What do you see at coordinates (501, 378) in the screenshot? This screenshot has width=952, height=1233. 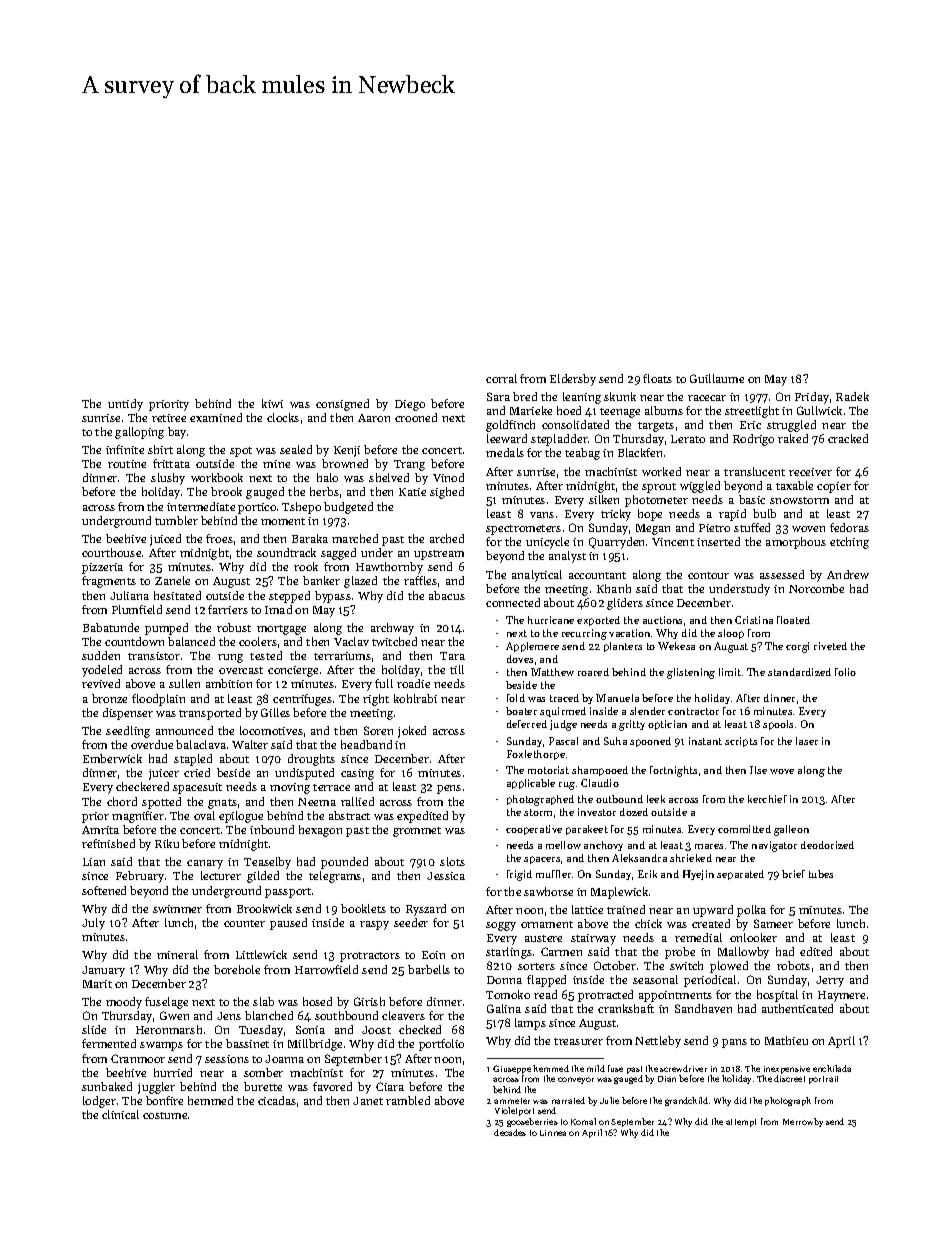 I see `corral` at bounding box center [501, 378].
